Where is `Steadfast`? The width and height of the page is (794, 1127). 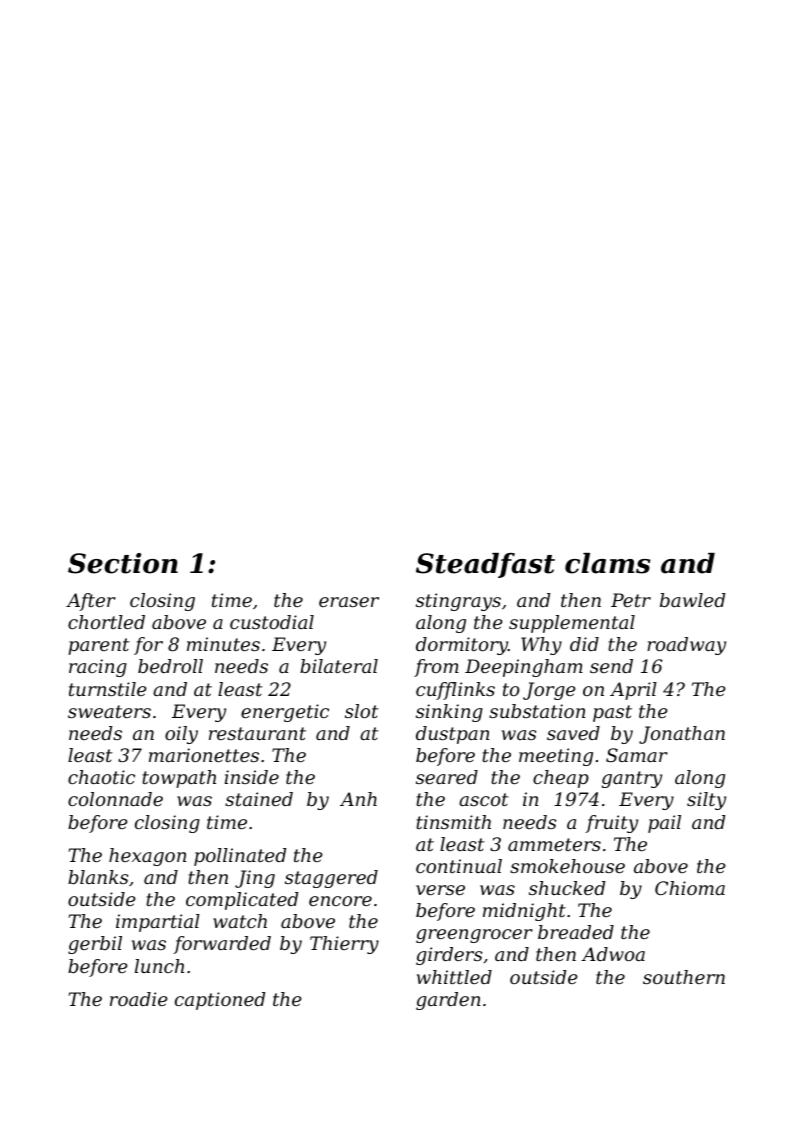
Steadfast is located at coordinates (485, 565).
